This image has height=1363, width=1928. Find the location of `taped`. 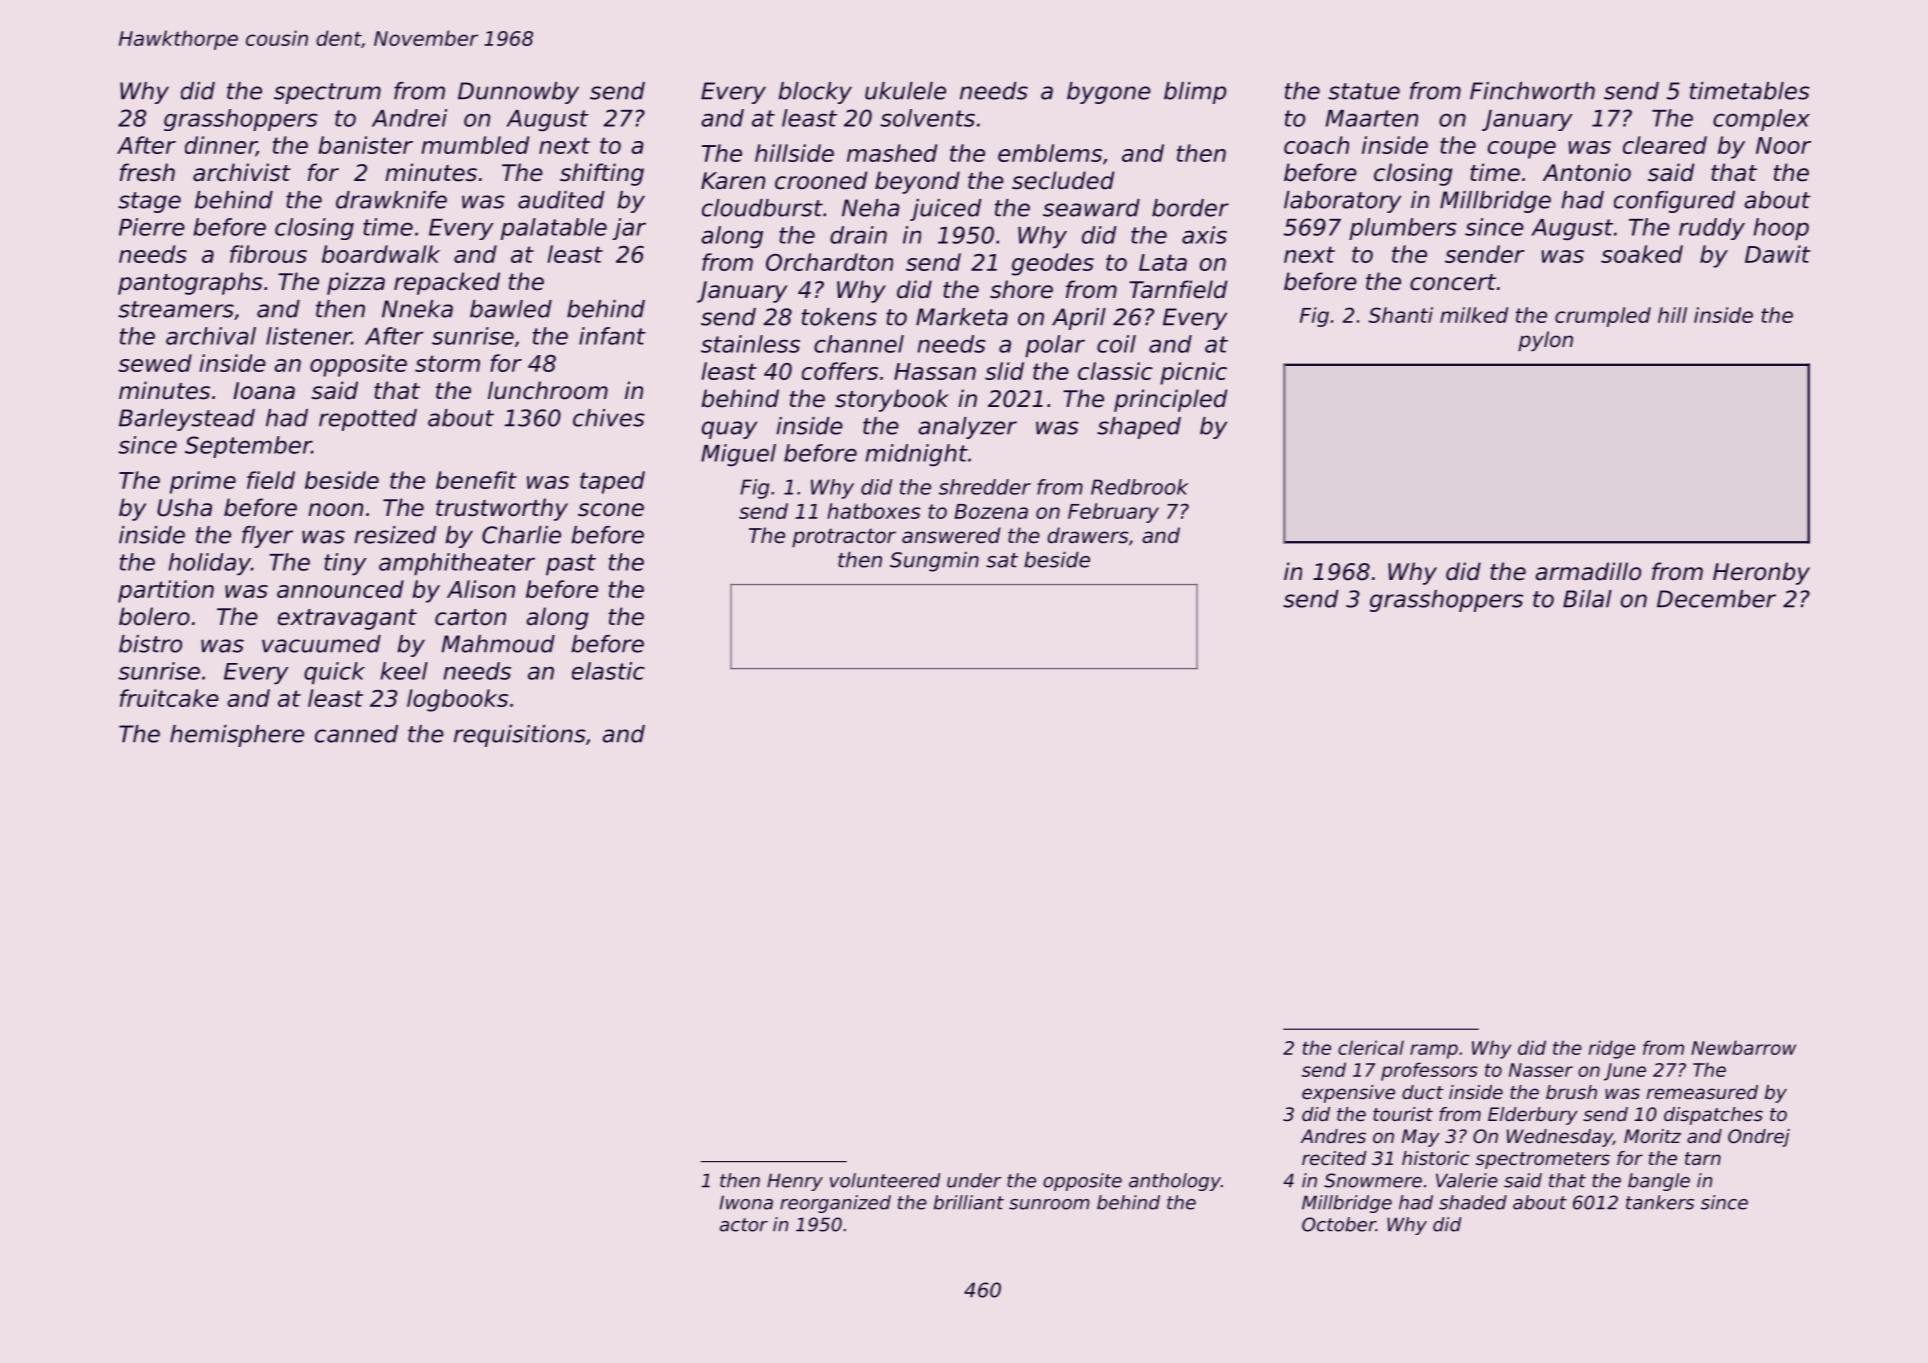

taped is located at coordinates (612, 482).
